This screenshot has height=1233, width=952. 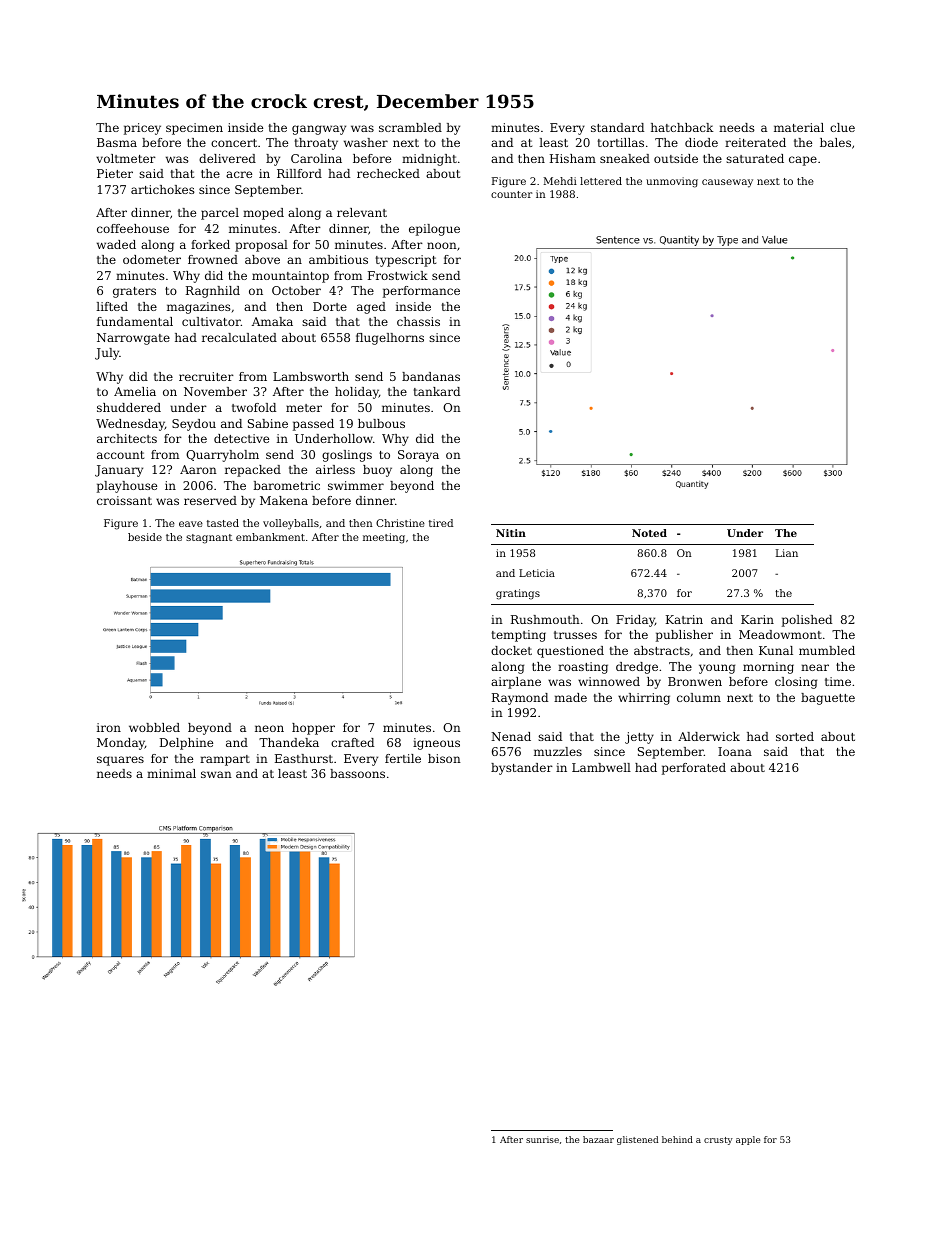 I want to click on apple, so click(x=748, y=1140).
